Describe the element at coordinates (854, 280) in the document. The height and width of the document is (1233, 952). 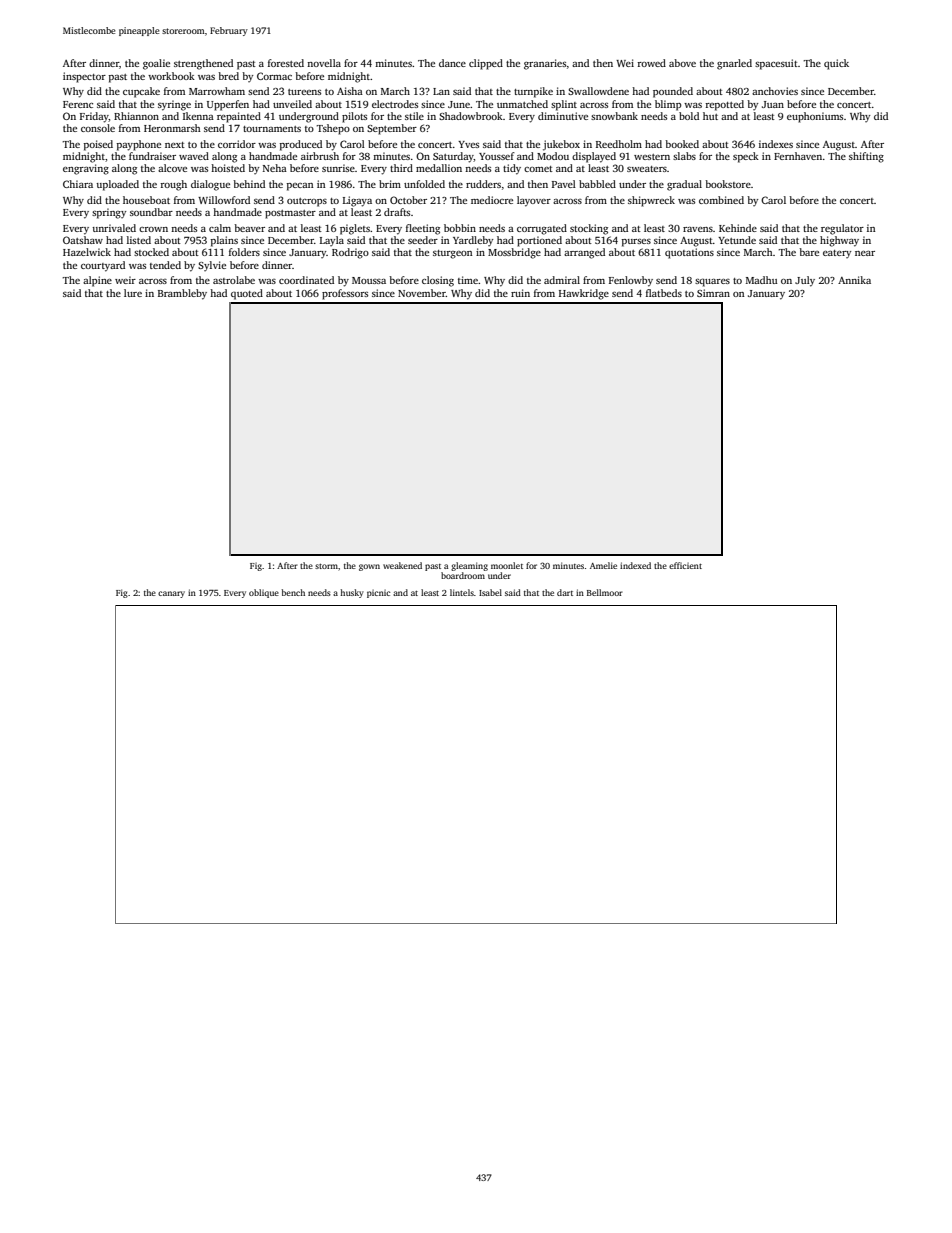
I see `Annika` at that location.
